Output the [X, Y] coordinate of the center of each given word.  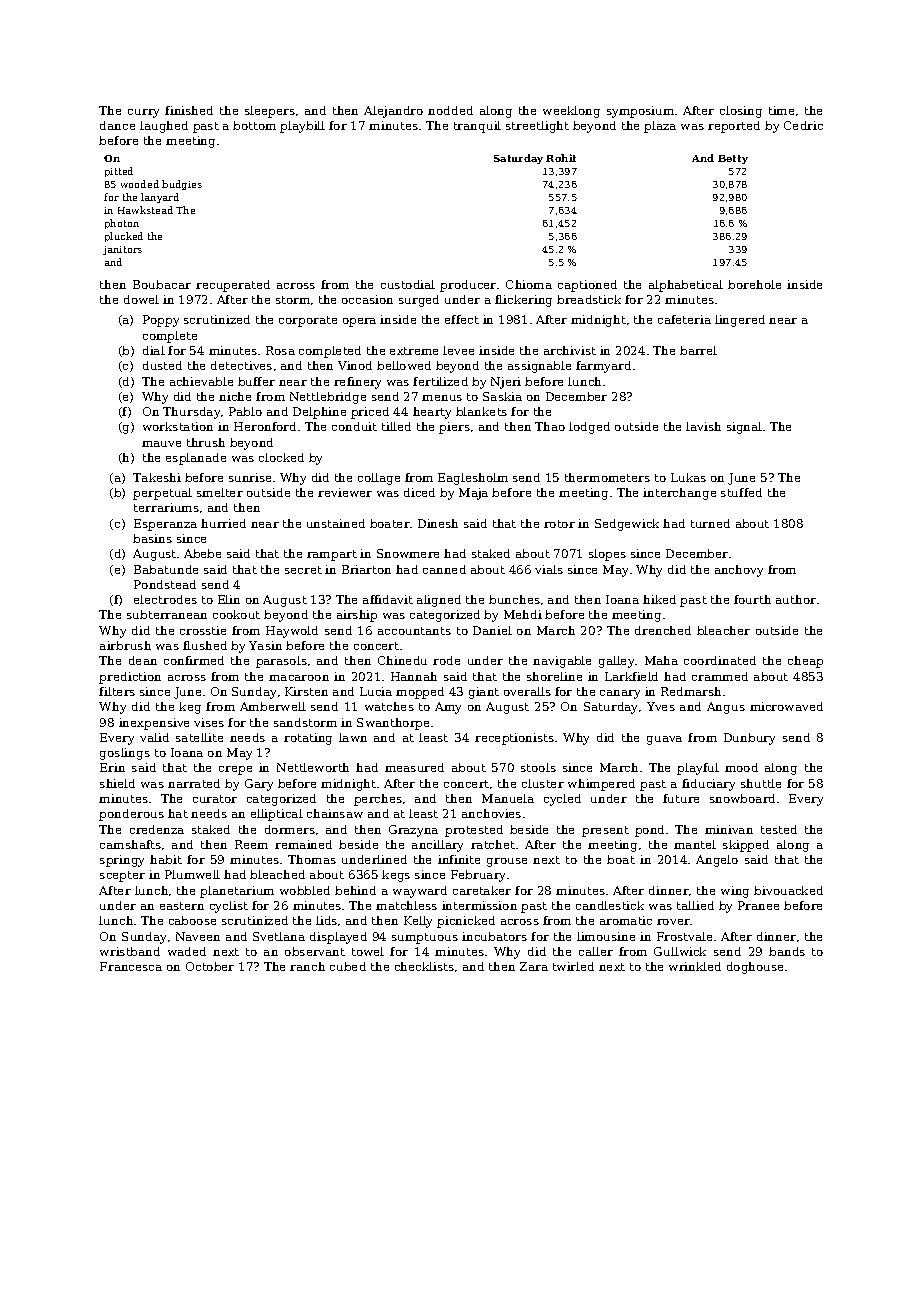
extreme [414, 351]
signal [744, 428]
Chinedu [402, 660]
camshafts [130, 844]
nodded [450, 110]
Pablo [245, 411]
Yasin [265, 645]
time [781, 110]
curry [143, 113]
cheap [805, 662]
